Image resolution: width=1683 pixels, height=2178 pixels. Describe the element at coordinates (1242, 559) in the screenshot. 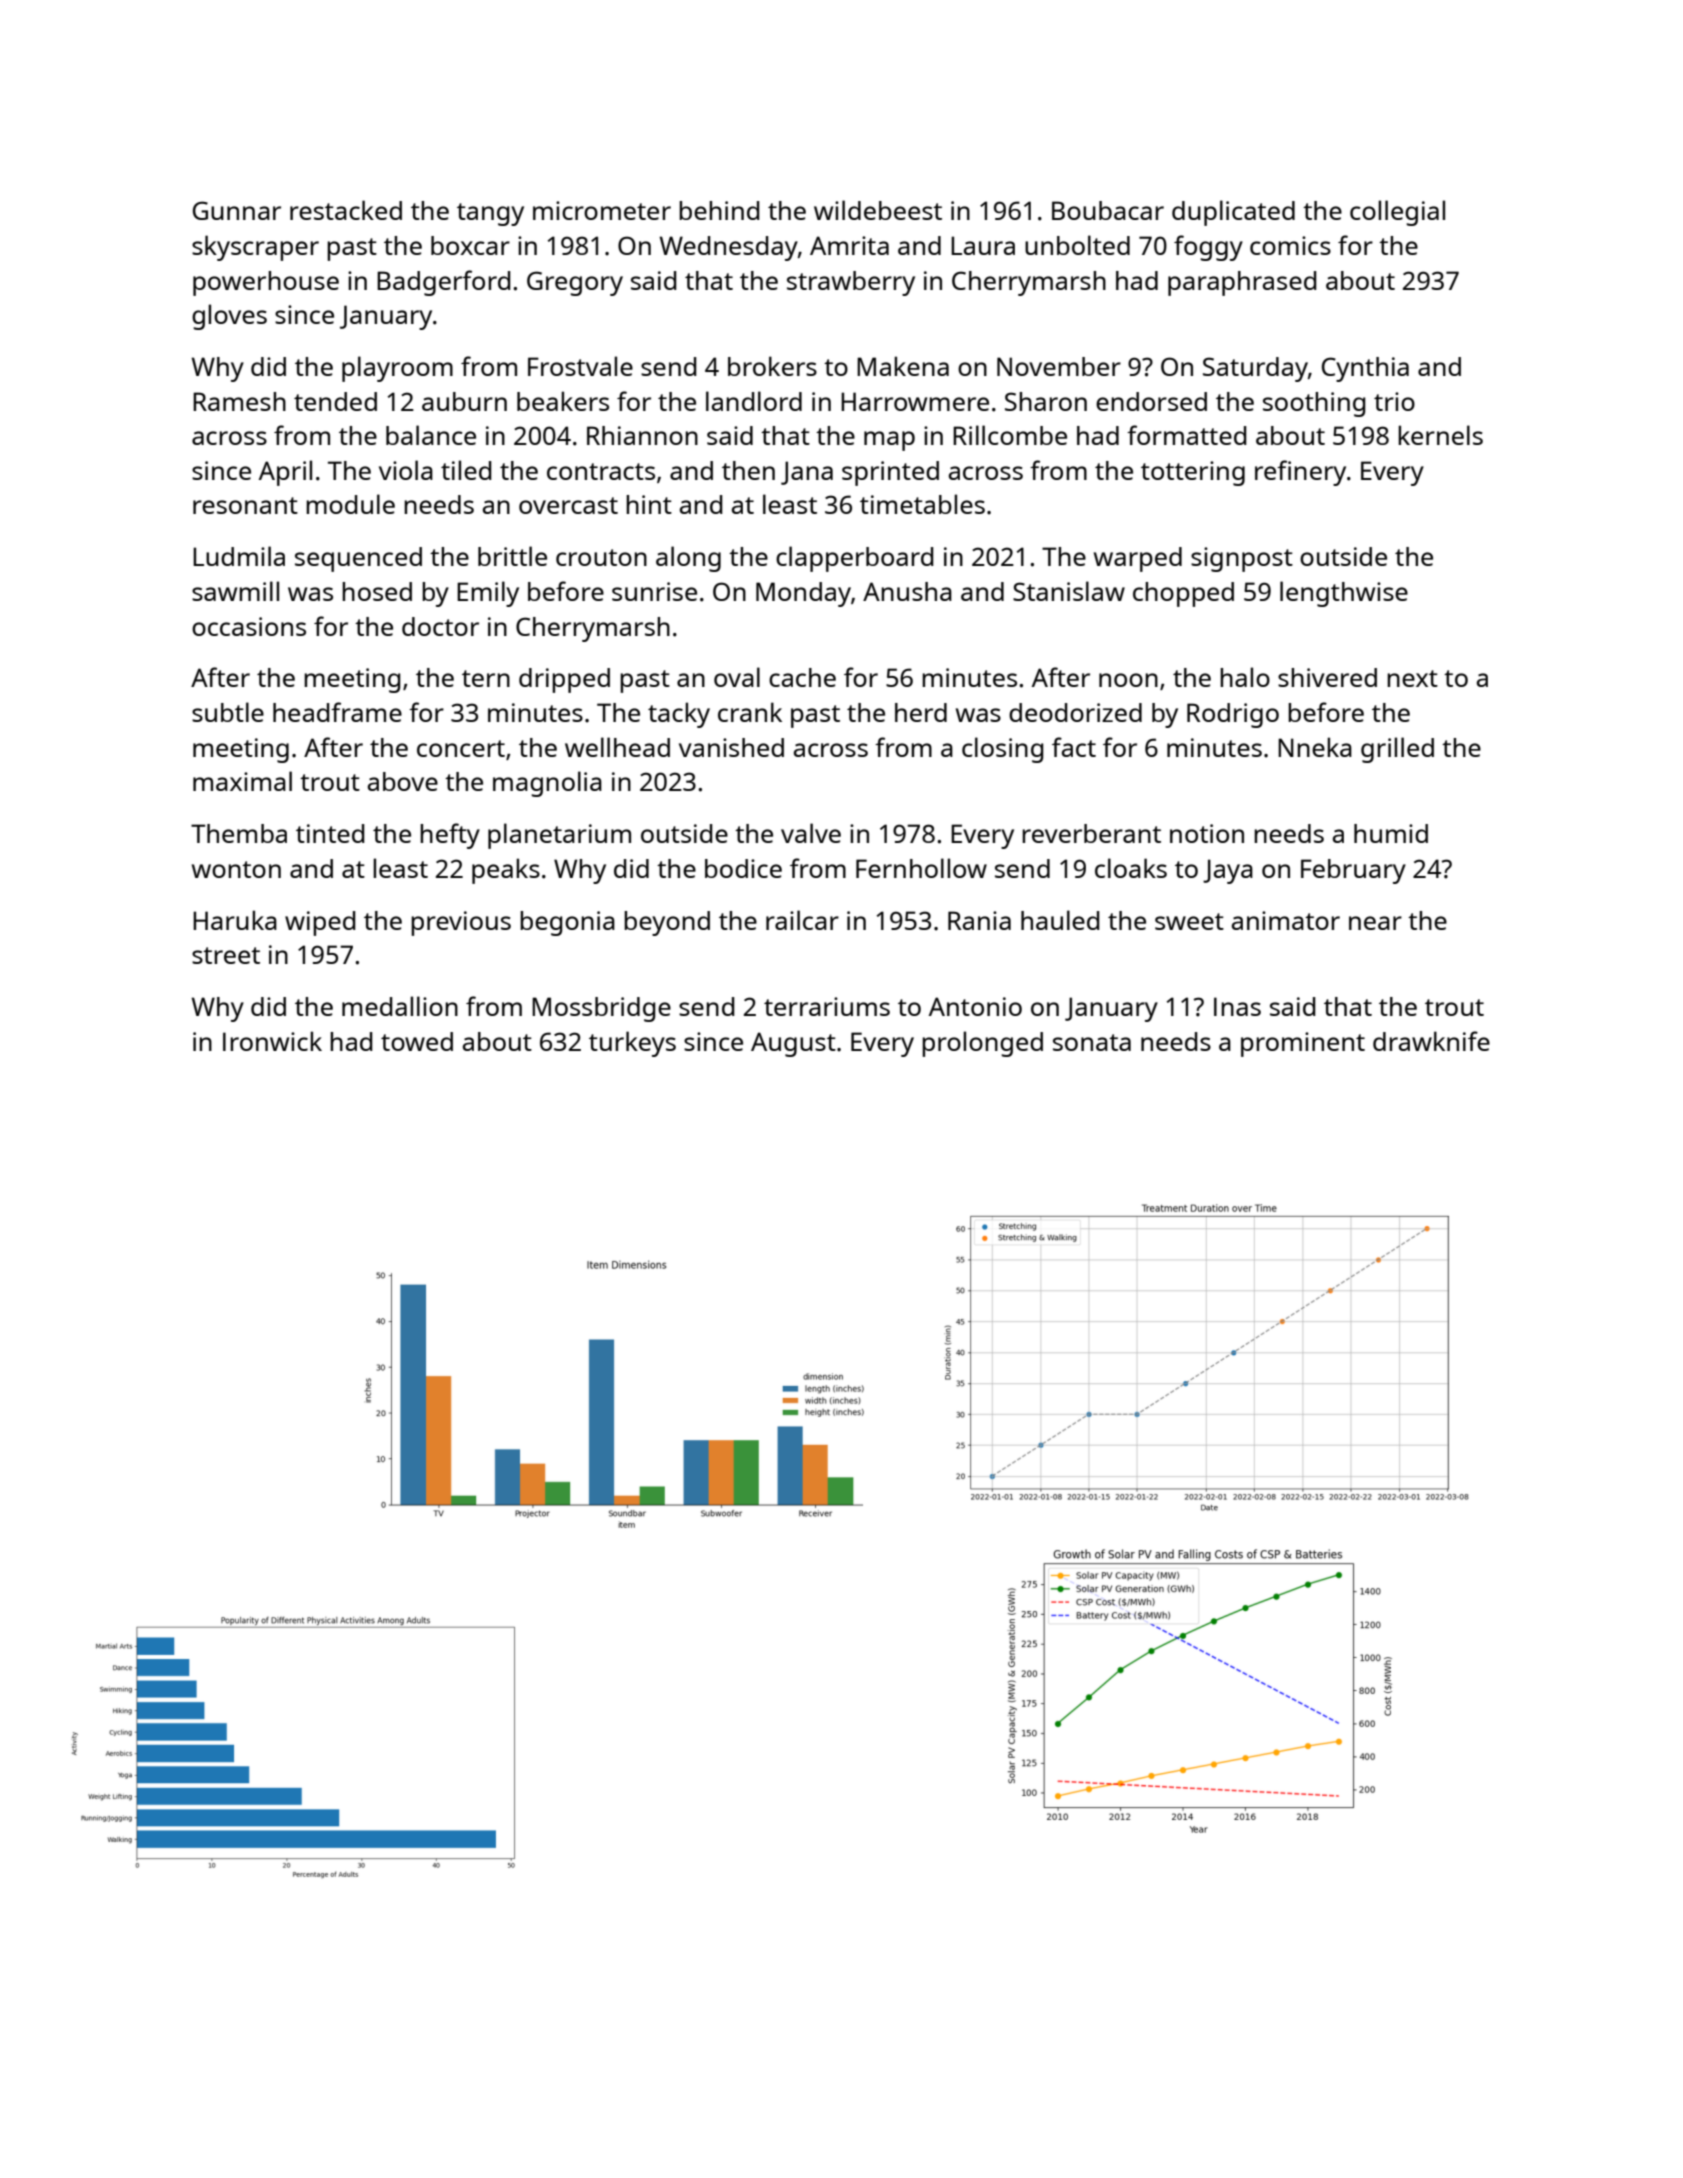

I see `signpost` at that location.
